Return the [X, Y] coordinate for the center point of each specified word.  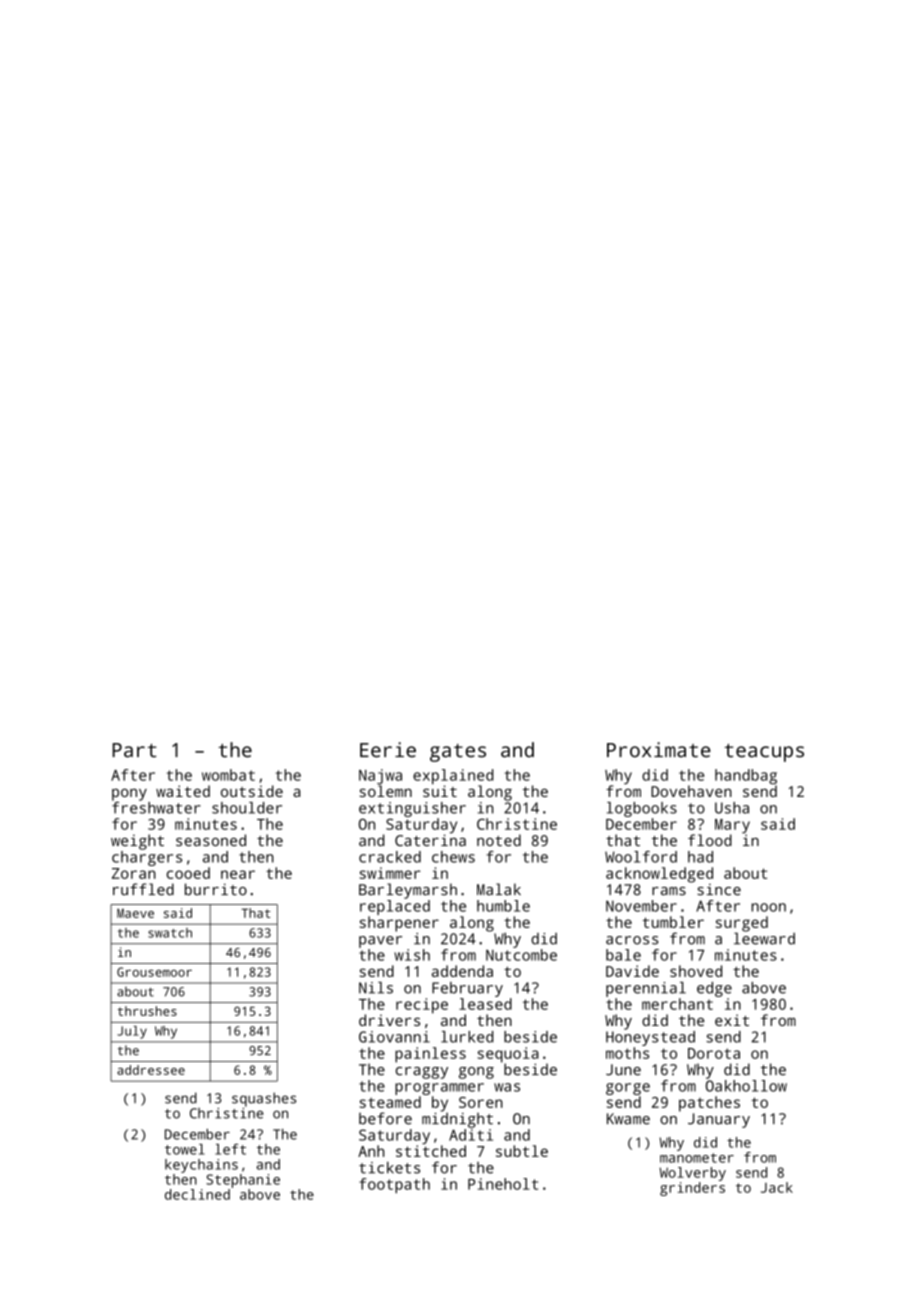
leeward [764, 938]
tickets [389, 1167]
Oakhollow [746, 1086]
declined [197, 1194]
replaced [395, 907]
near [238, 874]
